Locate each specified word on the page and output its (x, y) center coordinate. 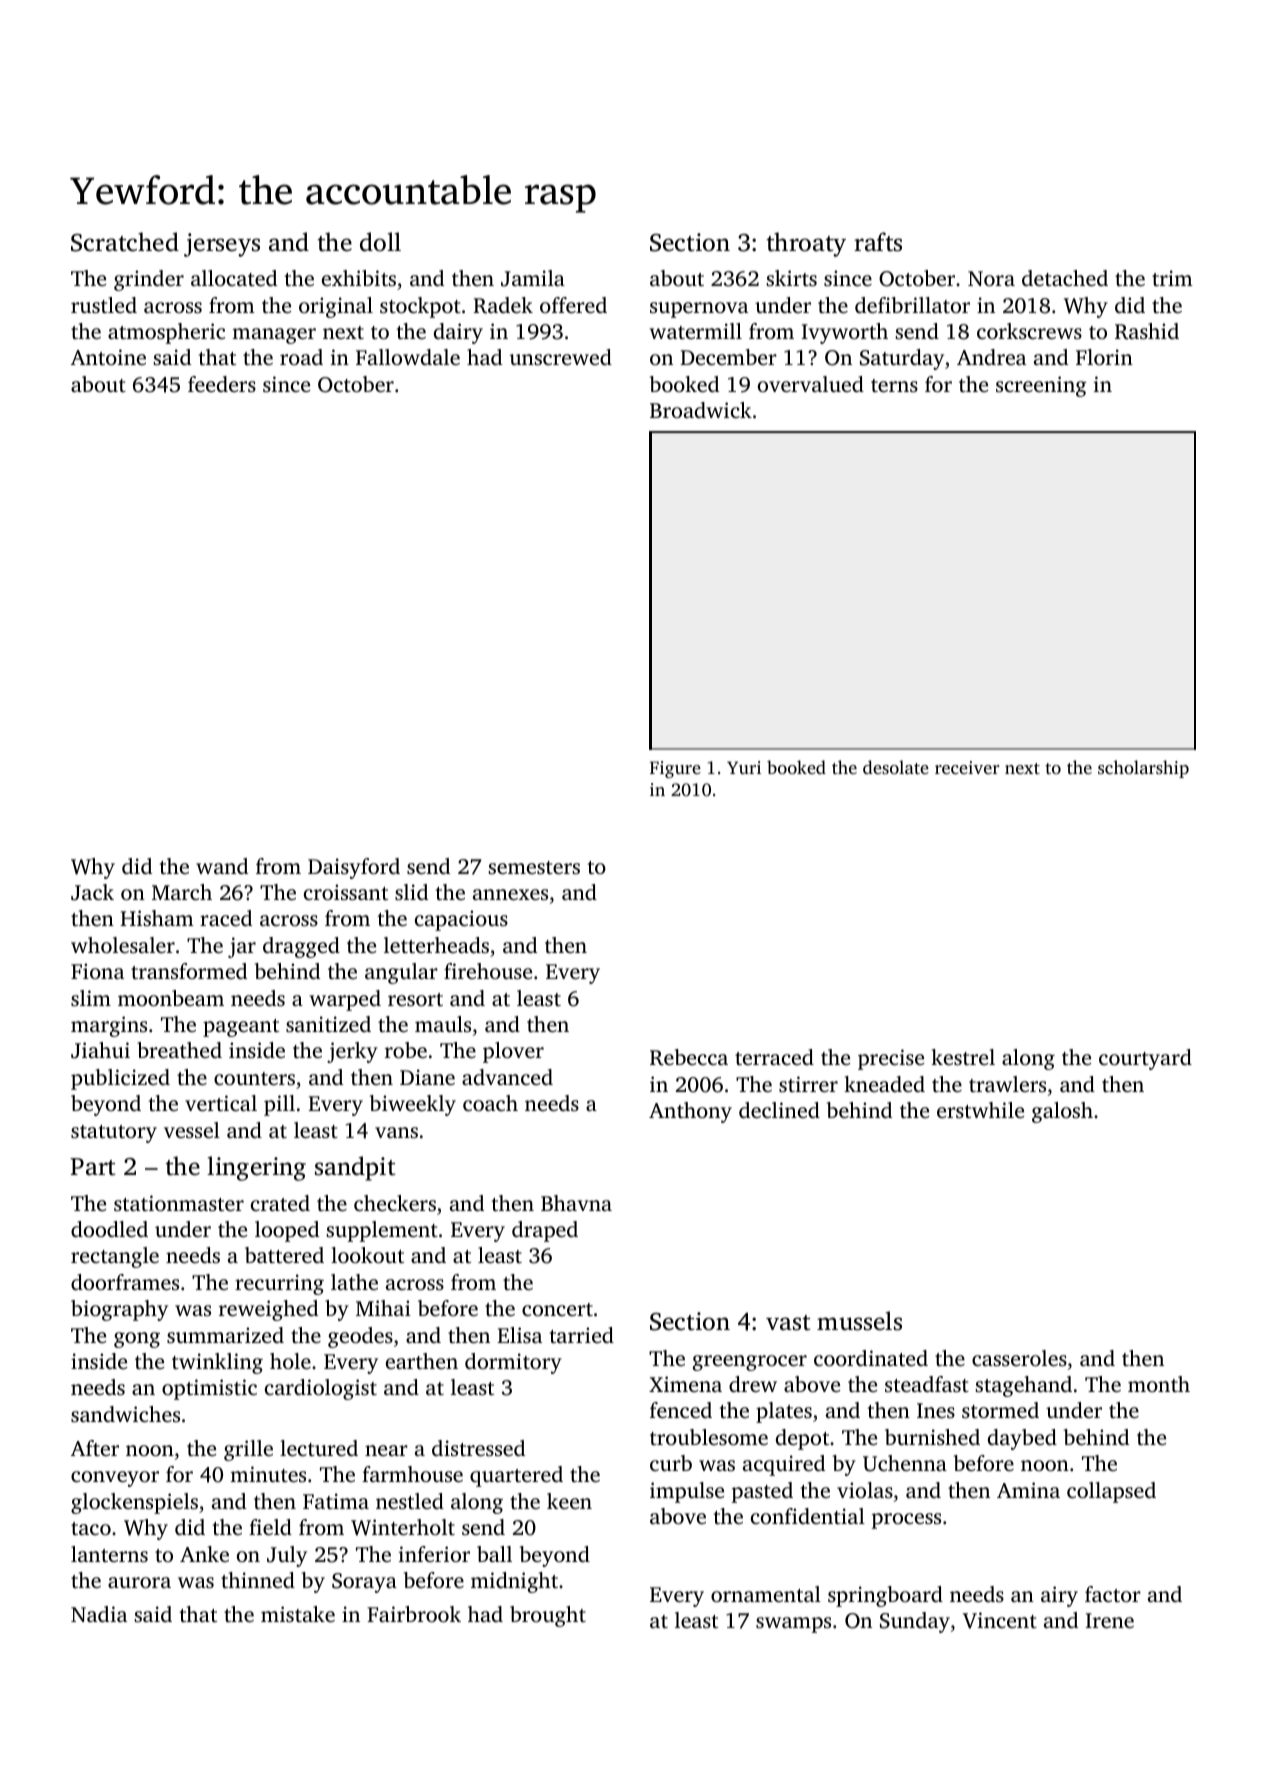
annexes (510, 894)
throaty (806, 244)
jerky (352, 1052)
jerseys (222, 245)
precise (891, 1059)
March (182, 892)
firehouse (488, 971)
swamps (793, 1625)
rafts (878, 242)
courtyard (1145, 1059)
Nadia (99, 1614)
